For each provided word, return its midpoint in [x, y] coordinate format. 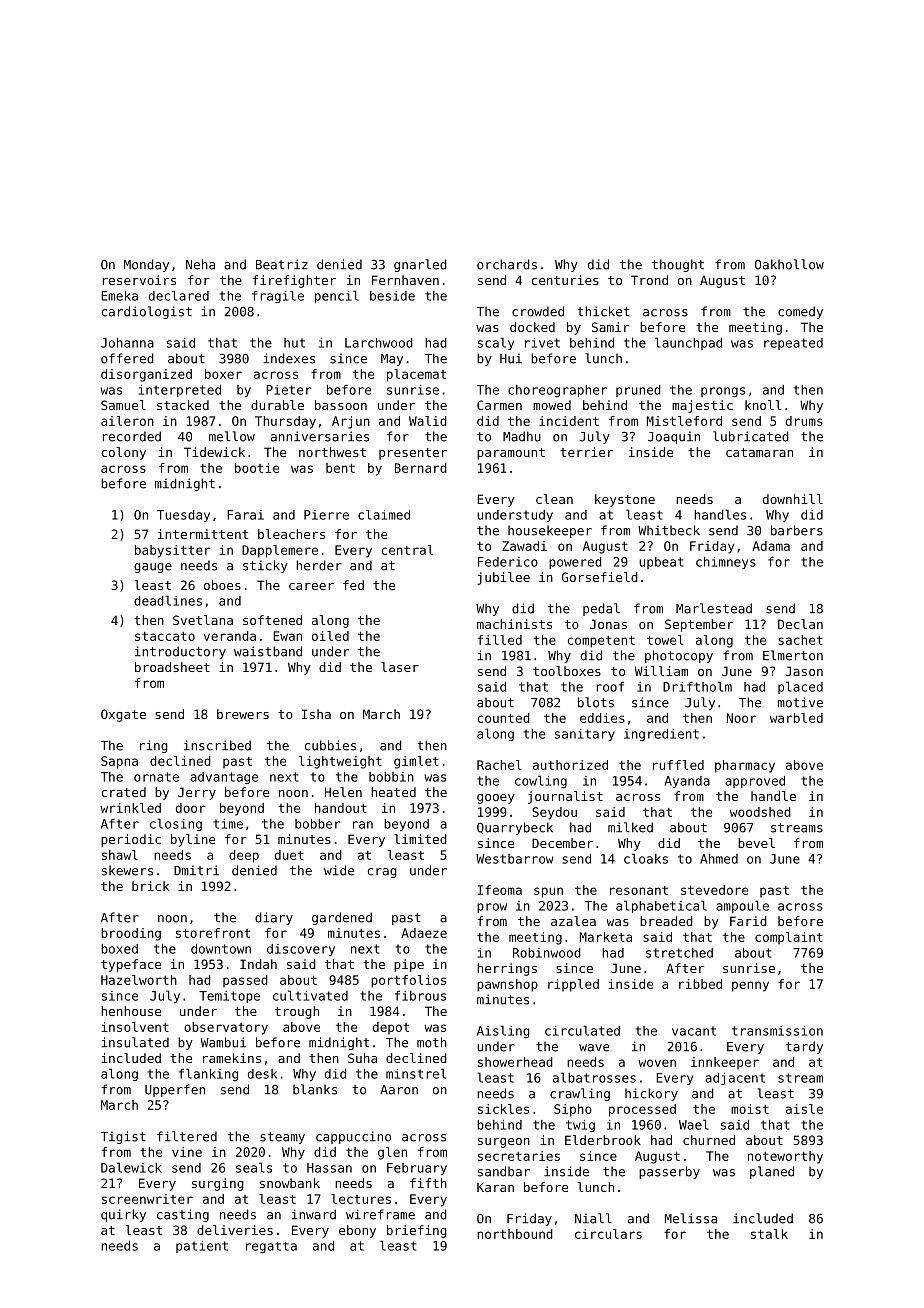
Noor [741, 718]
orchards [507, 264]
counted [504, 718]
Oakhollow [789, 264]
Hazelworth [139, 980]
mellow [232, 436]
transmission [777, 1031]
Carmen [499, 405]
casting [183, 1215]
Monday [146, 265]
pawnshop [507, 985]
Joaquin [674, 437]
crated [124, 792]
